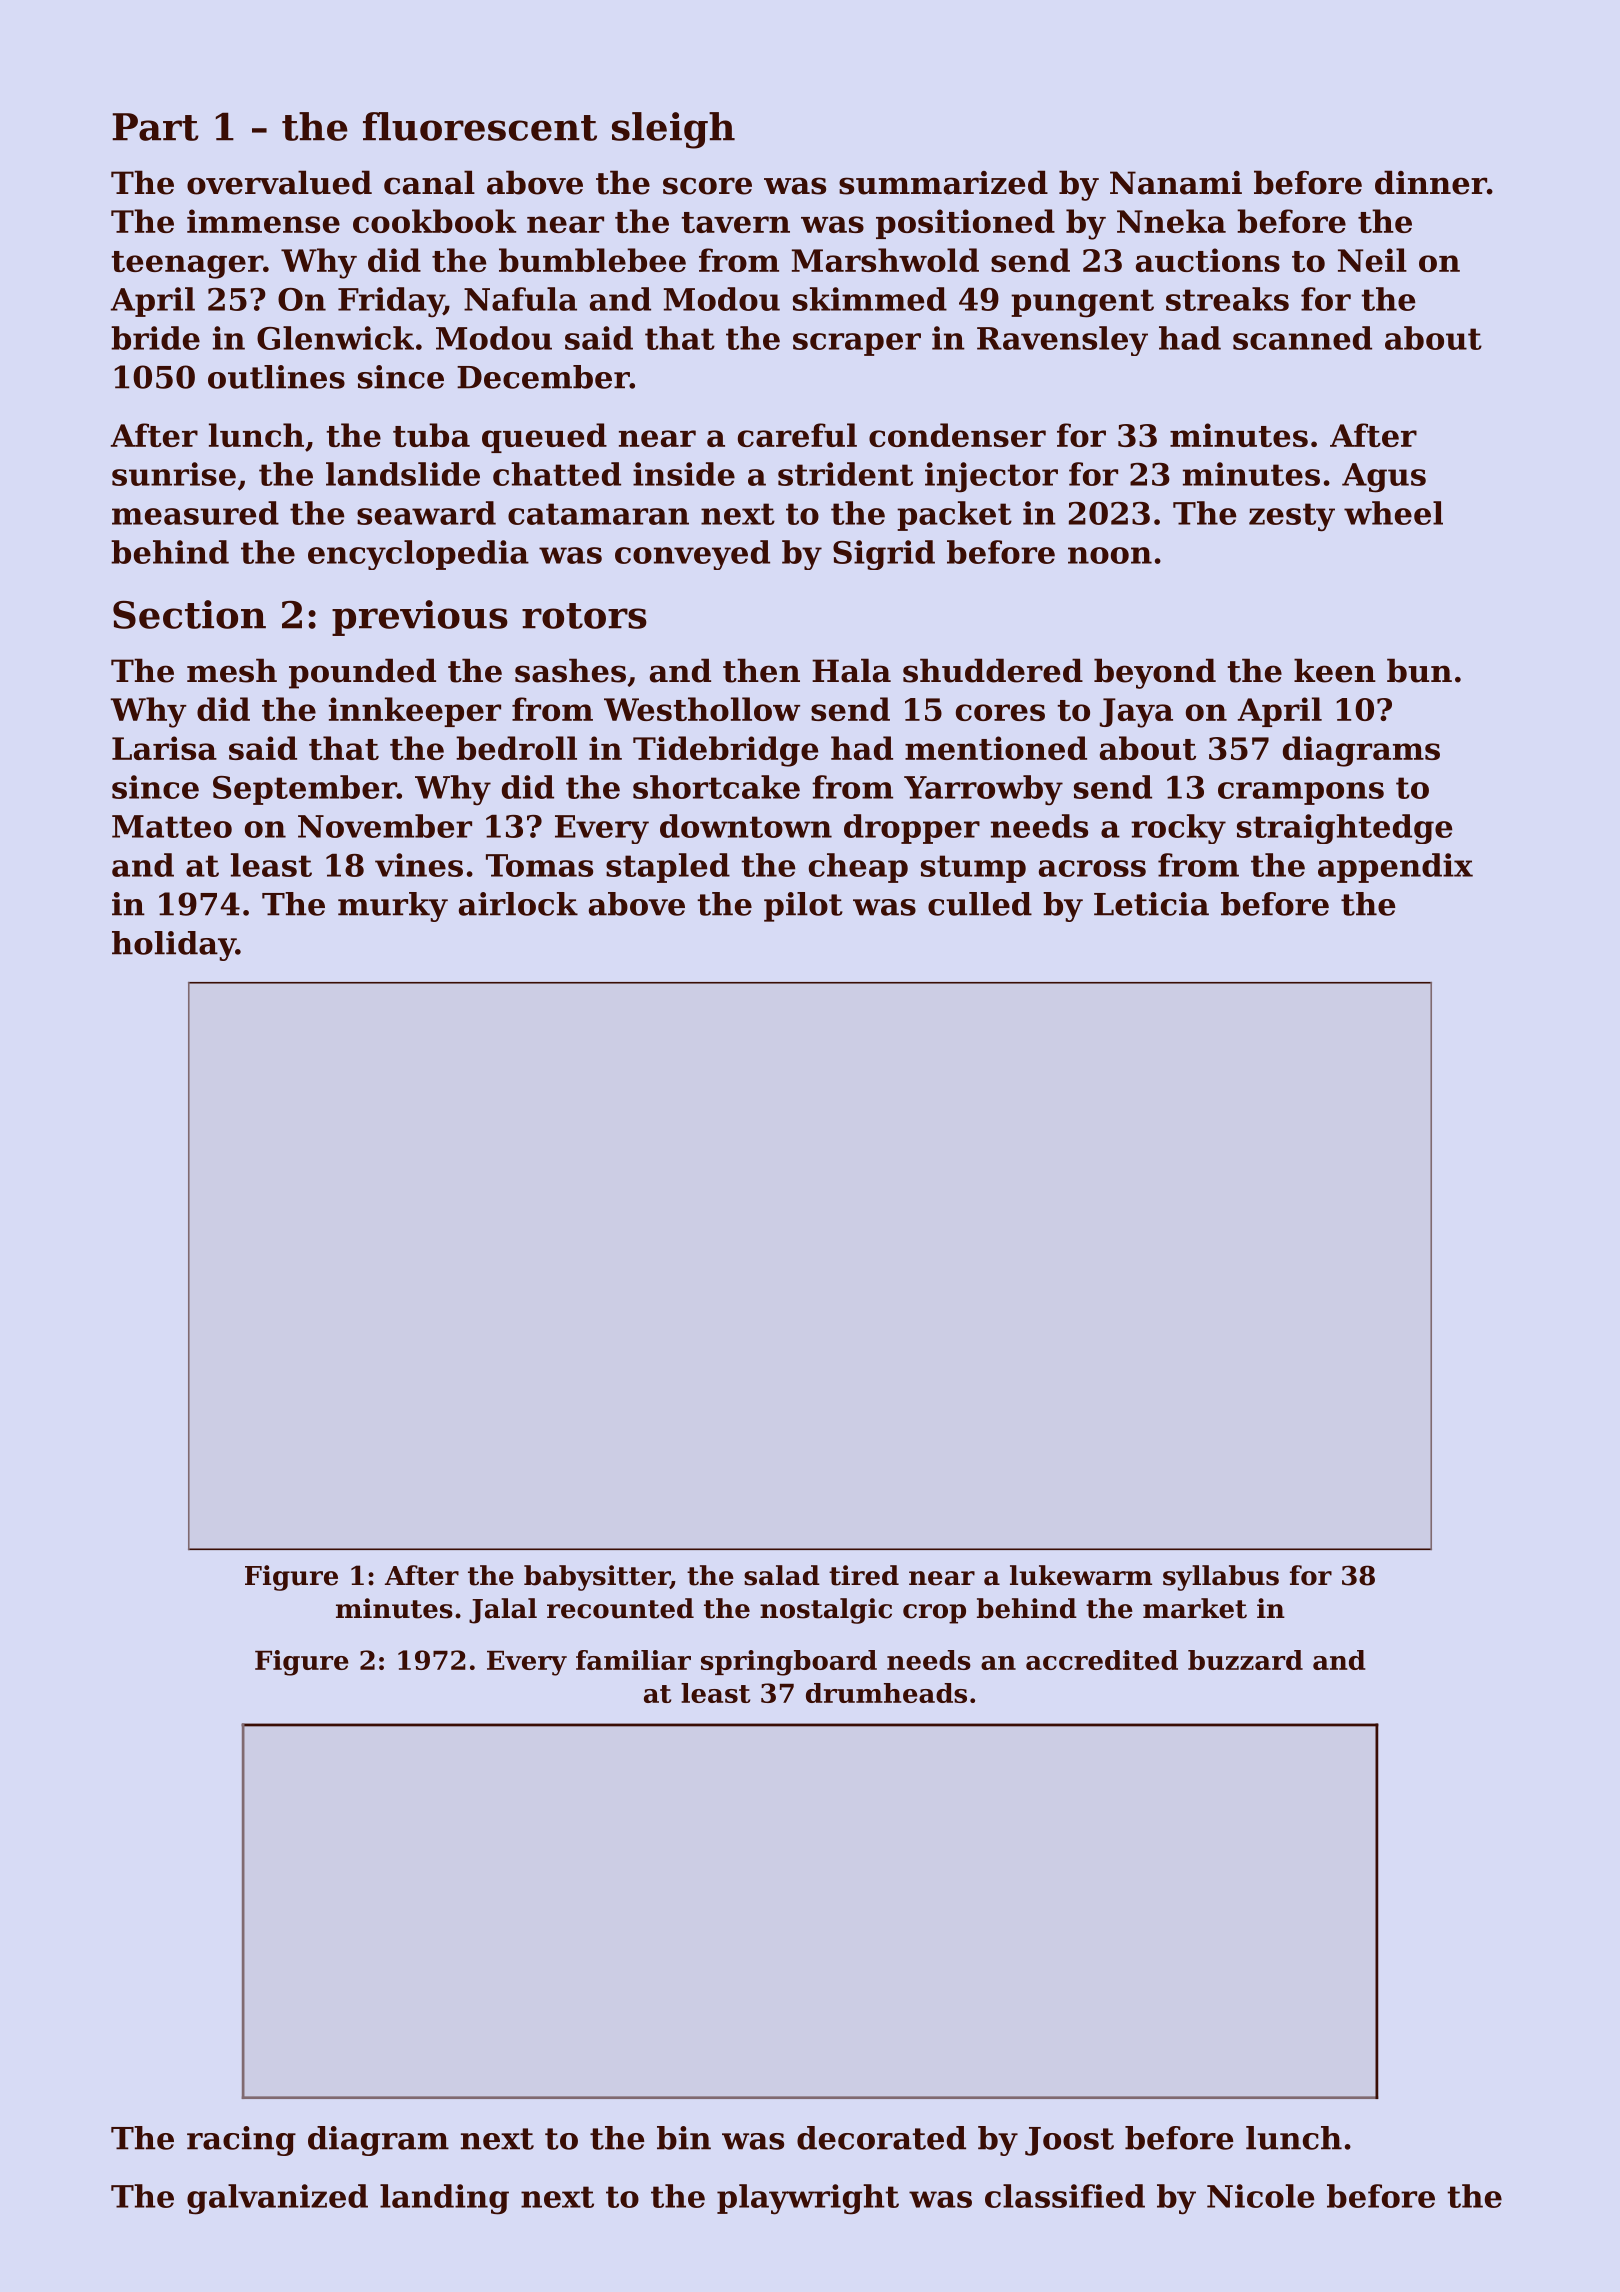 This screenshot has height=2292, width=1620. What do you see at coordinates (1176, 183) in the screenshot?
I see `Nanami` at bounding box center [1176, 183].
